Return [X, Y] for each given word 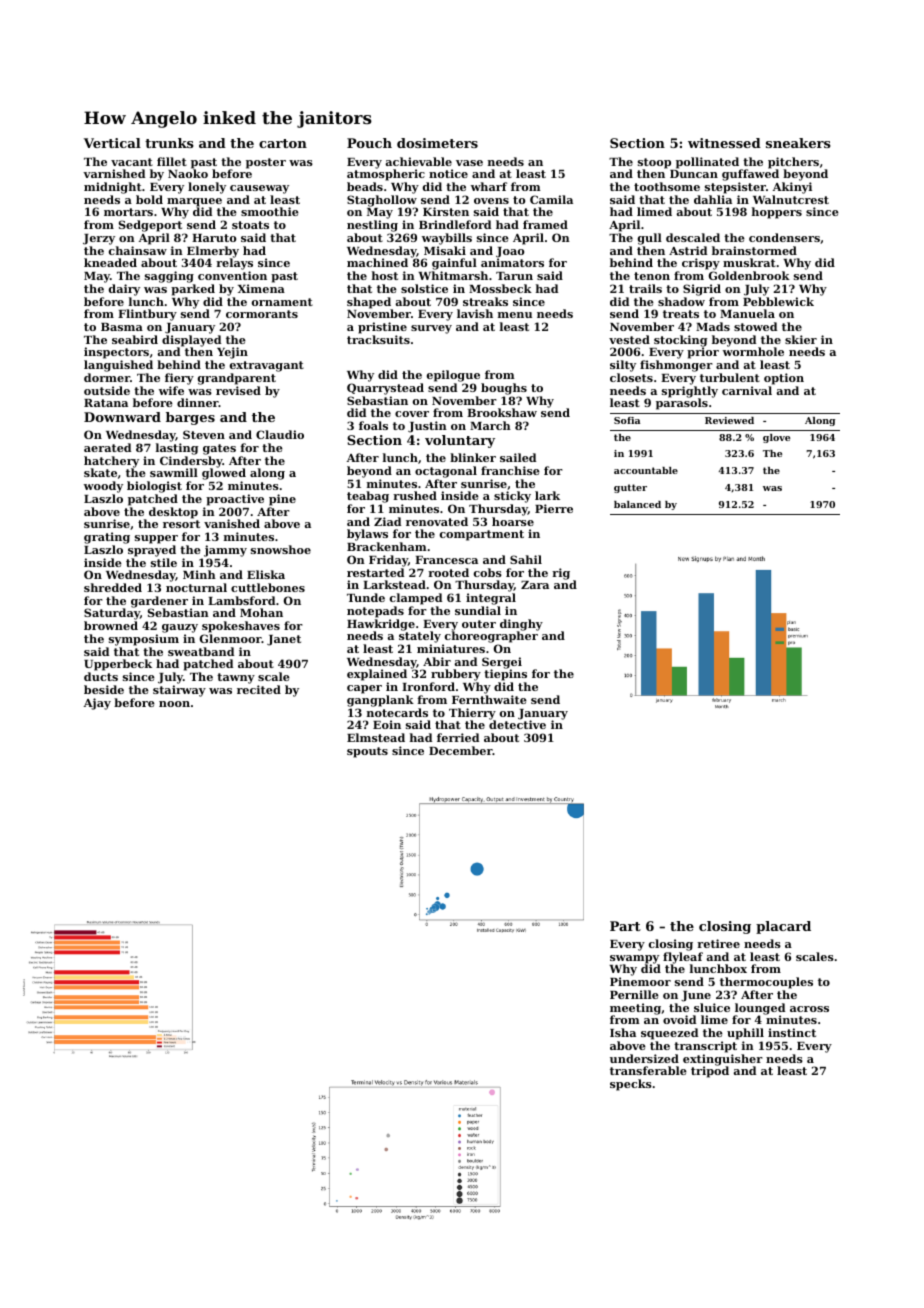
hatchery [111, 462]
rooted [448, 572]
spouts [367, 752]
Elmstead [376, 737]
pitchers [793, 163]
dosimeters [437, 143]
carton [283, 143]
